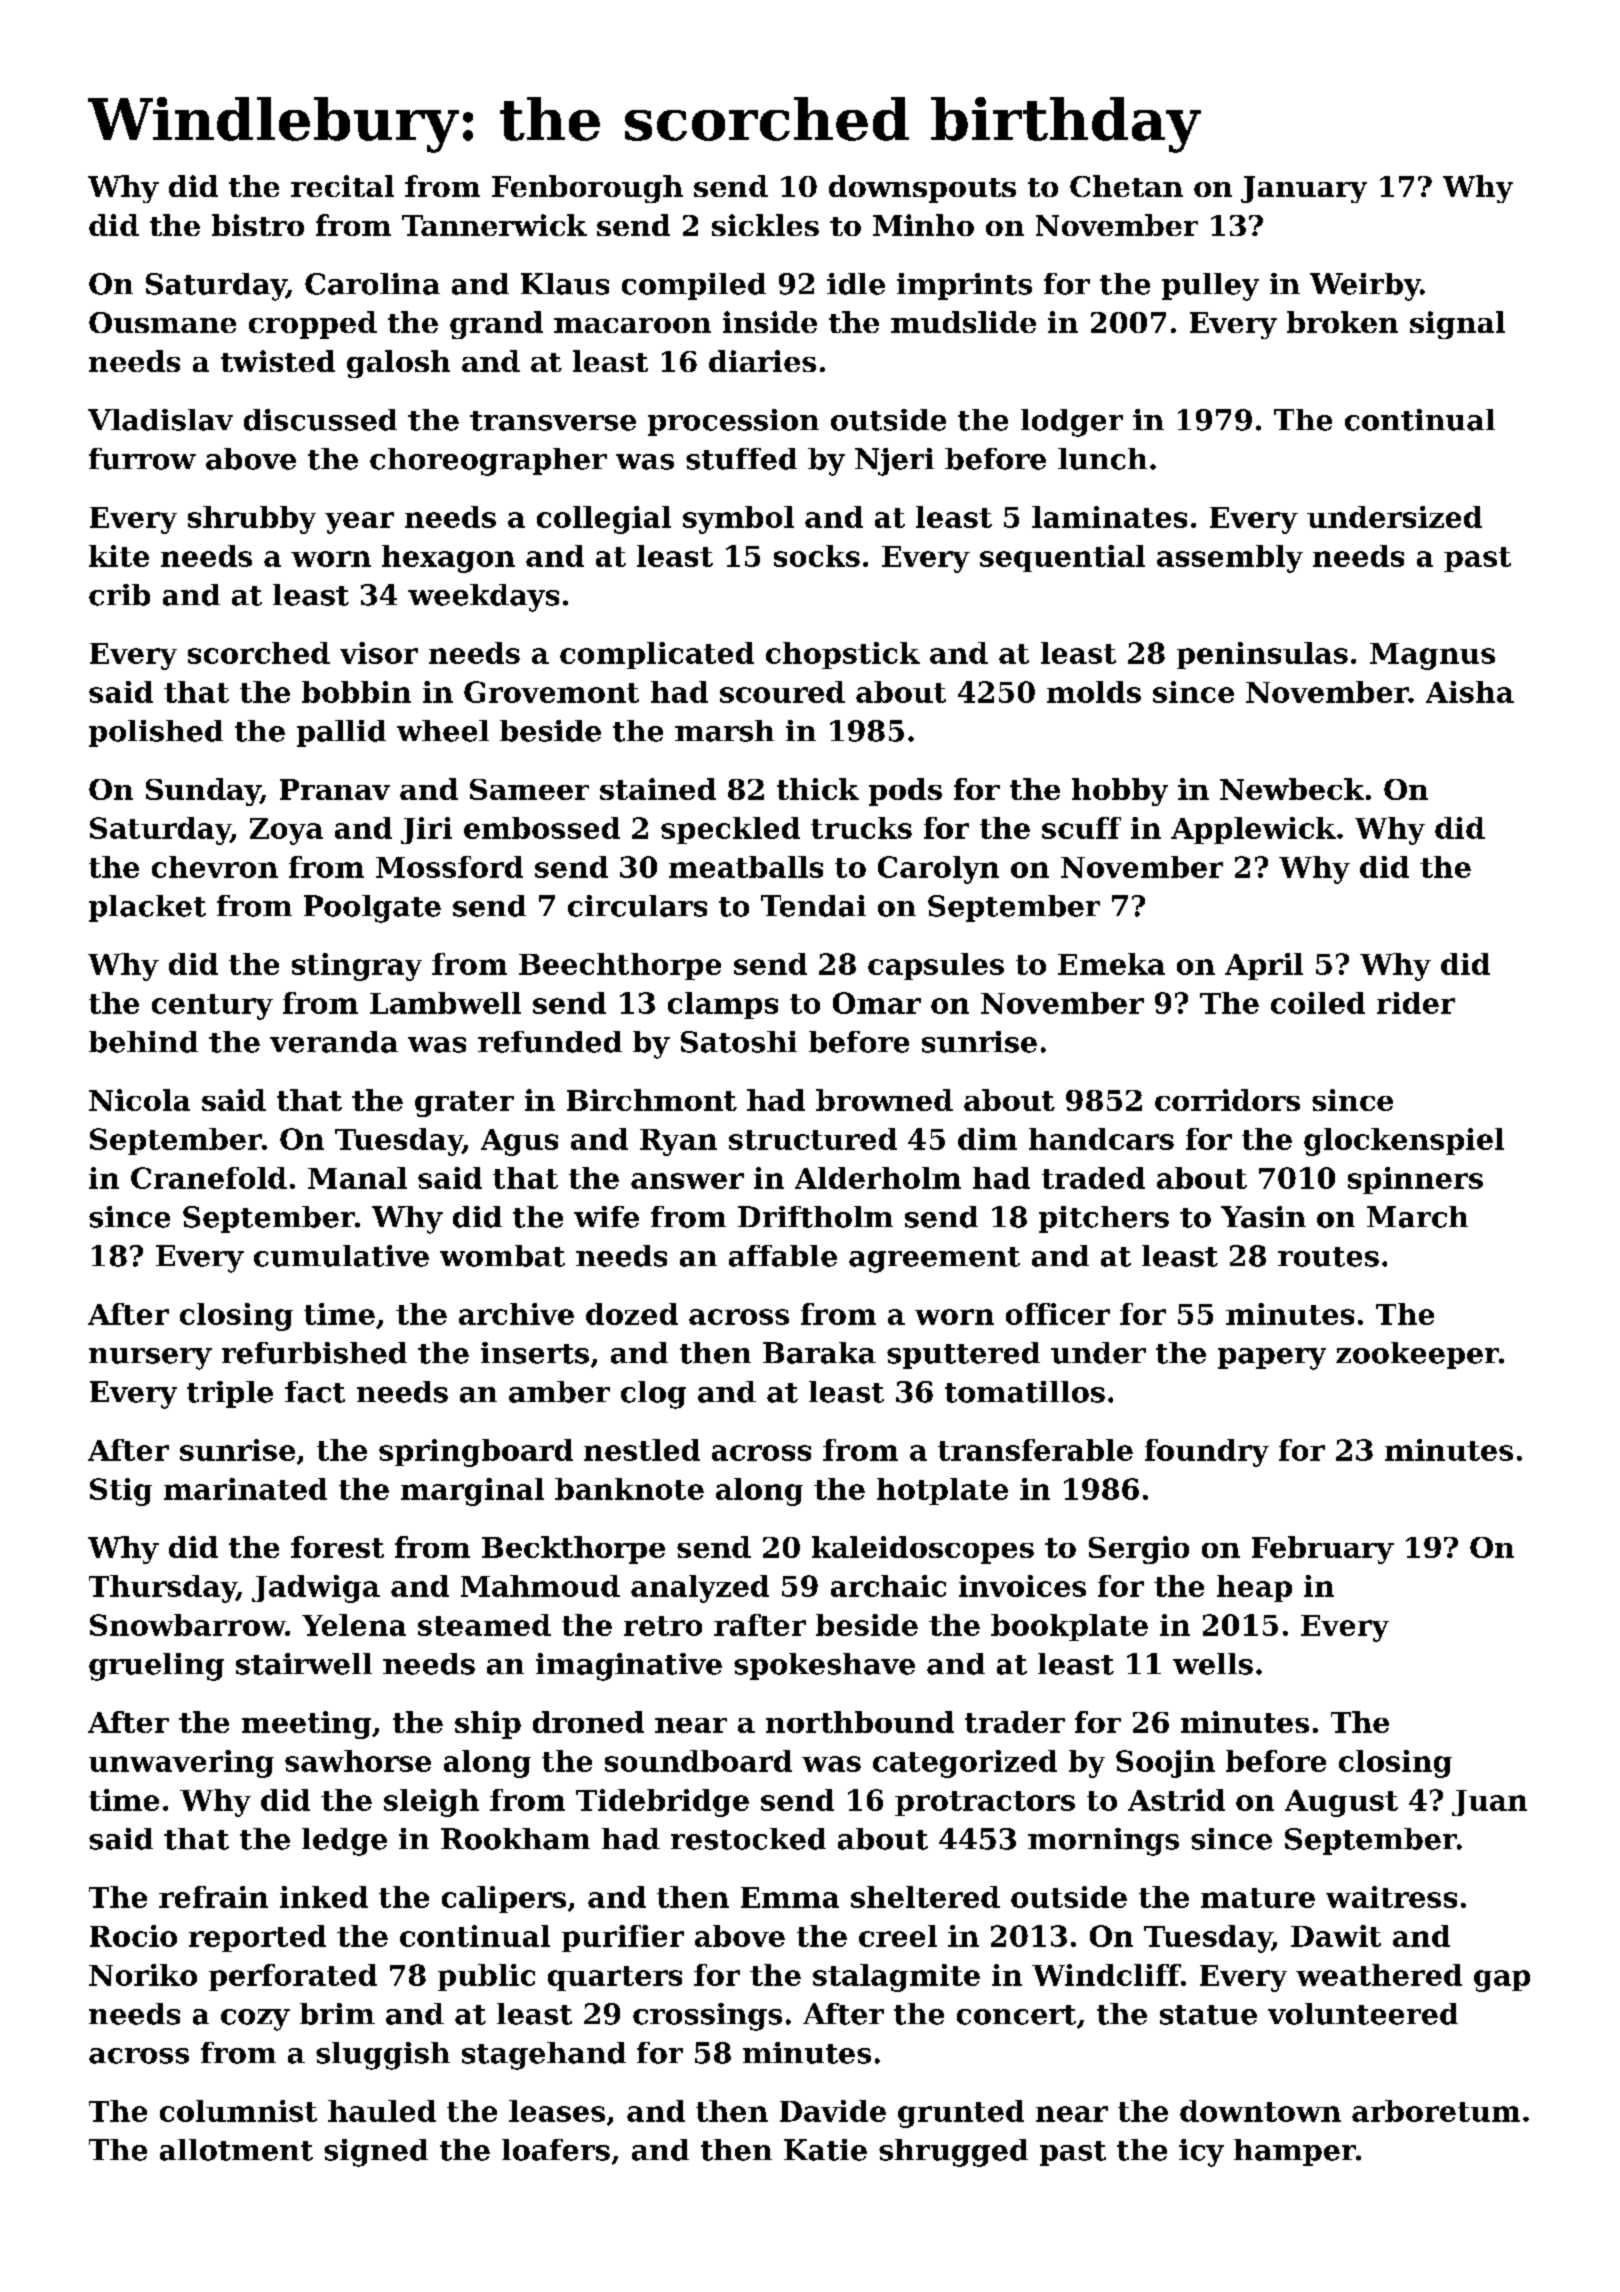 Image resolution: width=1620 pixels, height=2292 pixels. I want to click on chevron, so click(215, 867).
